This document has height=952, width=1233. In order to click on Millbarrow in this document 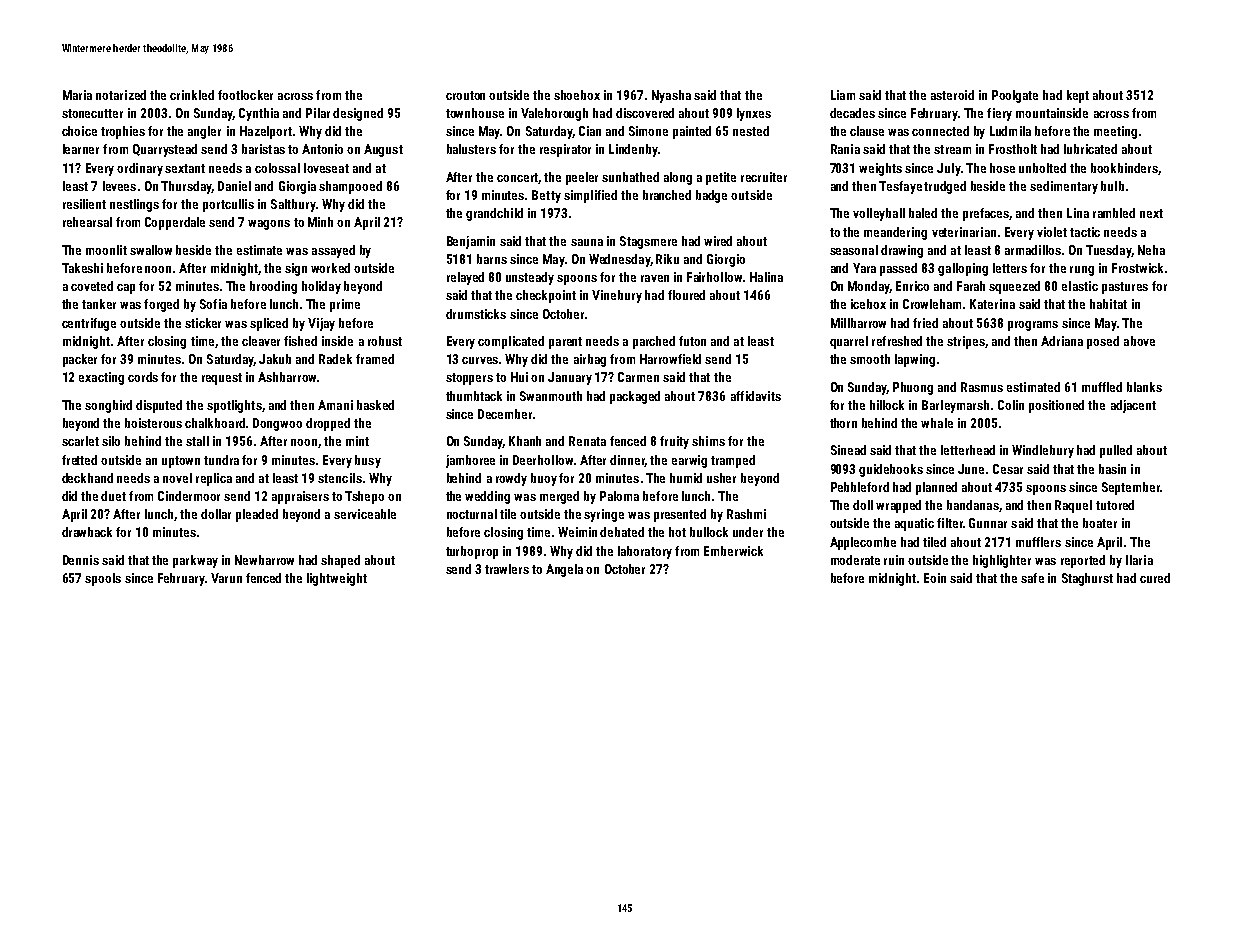, I will do `click(858, 323)`.
